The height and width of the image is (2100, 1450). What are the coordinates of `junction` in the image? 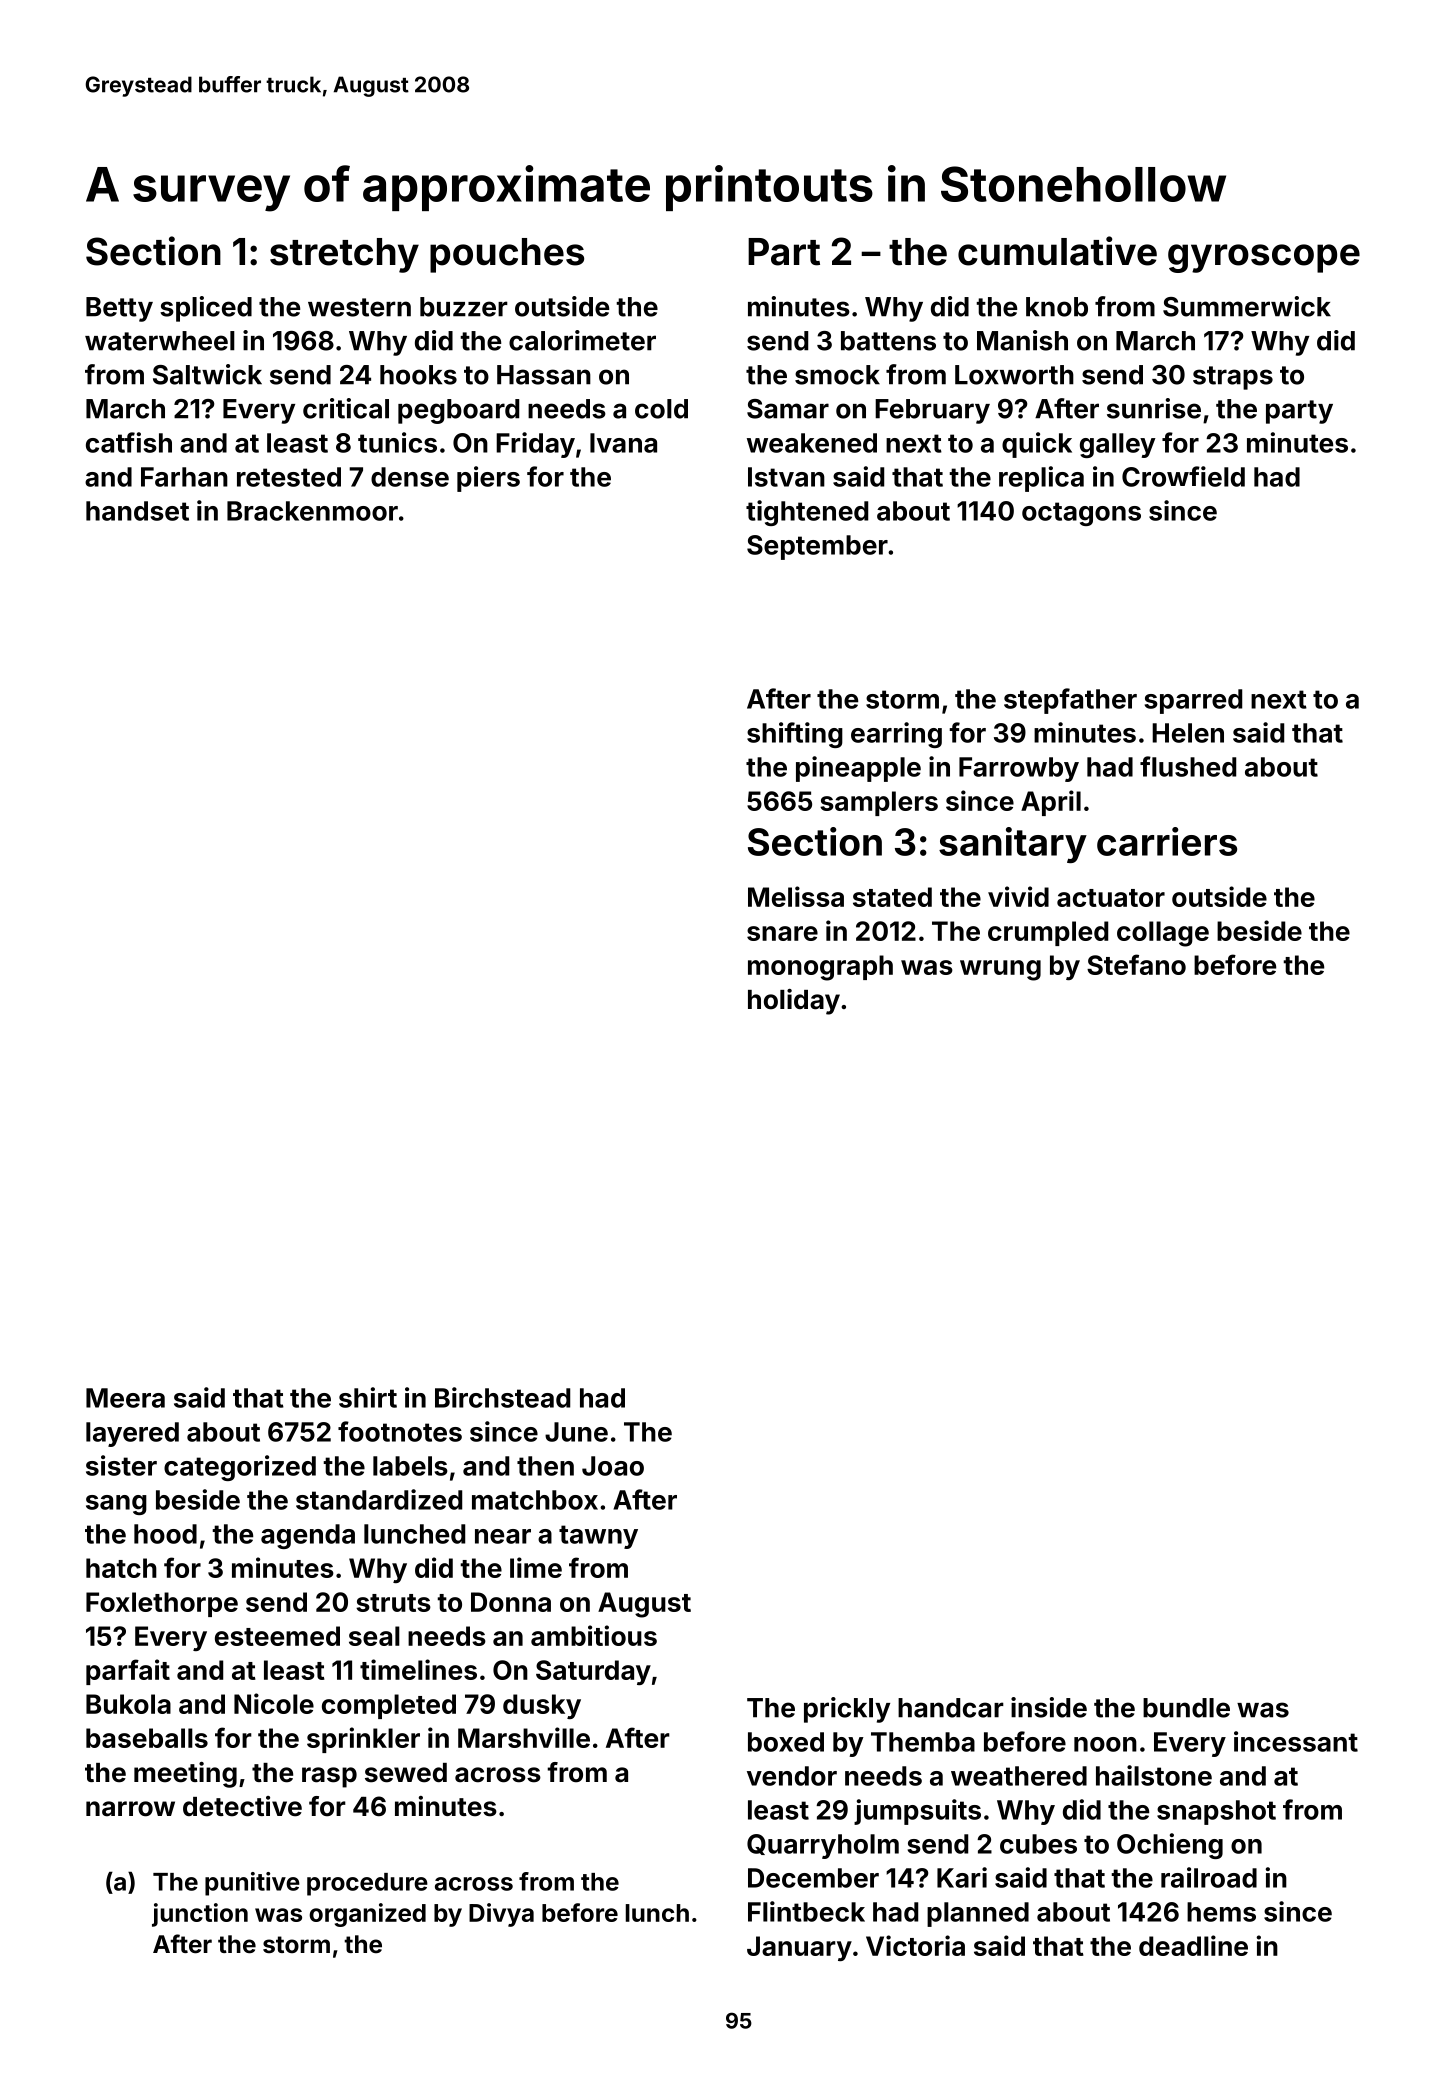 It's located at (200, 1915).
